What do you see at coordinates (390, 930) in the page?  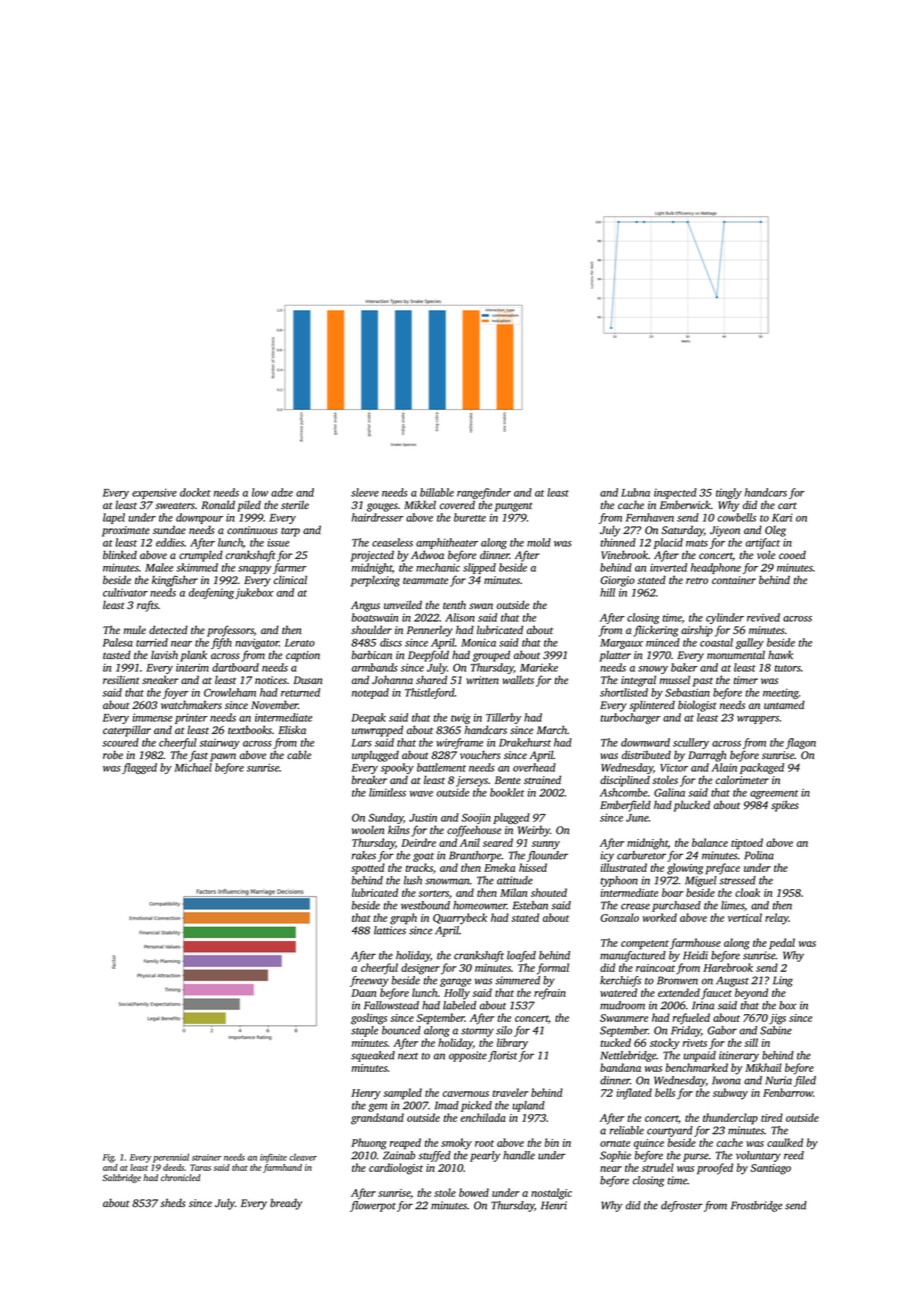 I see `lattices` at bounding box center [390, 930].
